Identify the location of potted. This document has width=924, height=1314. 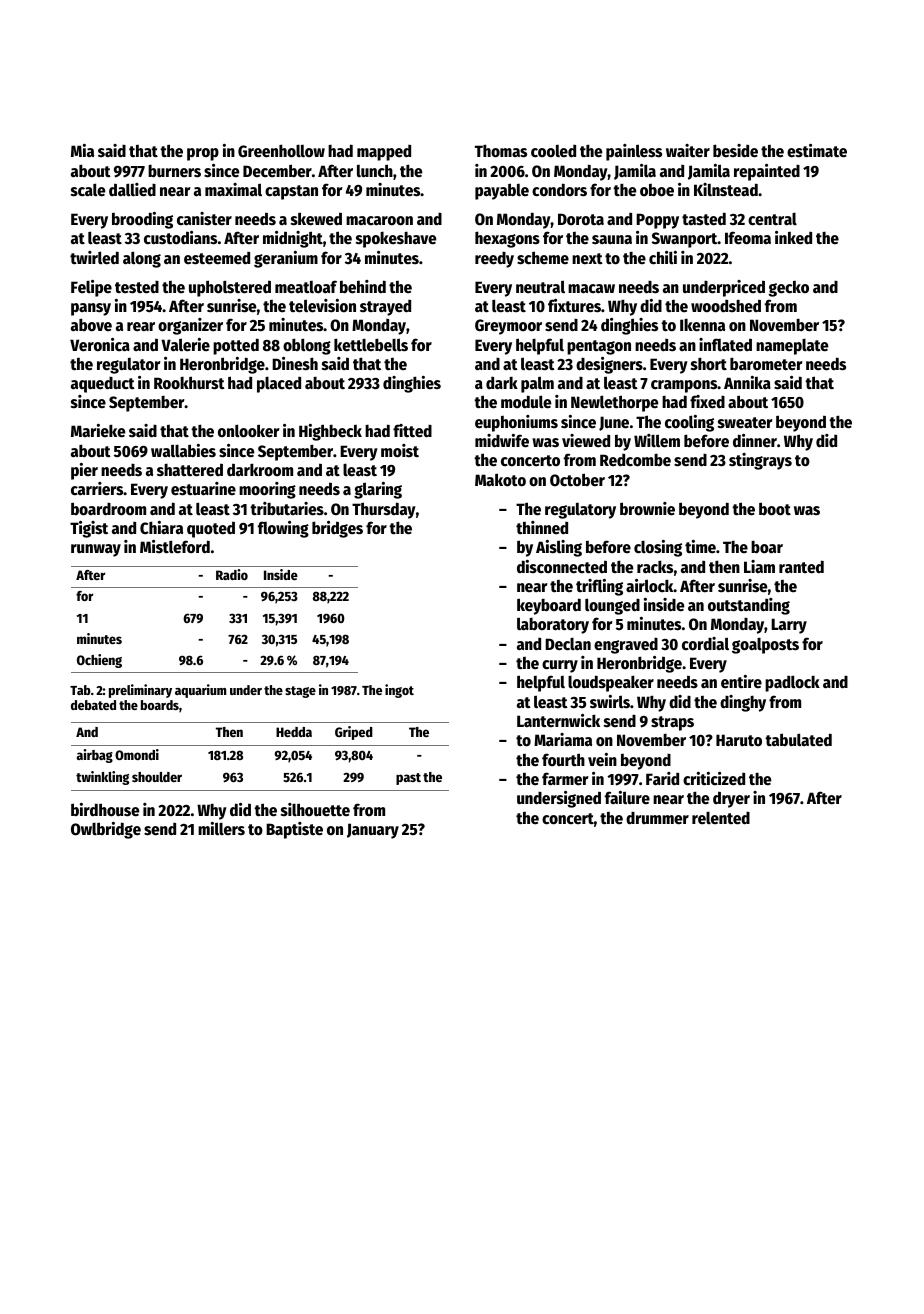
(236, 346).
